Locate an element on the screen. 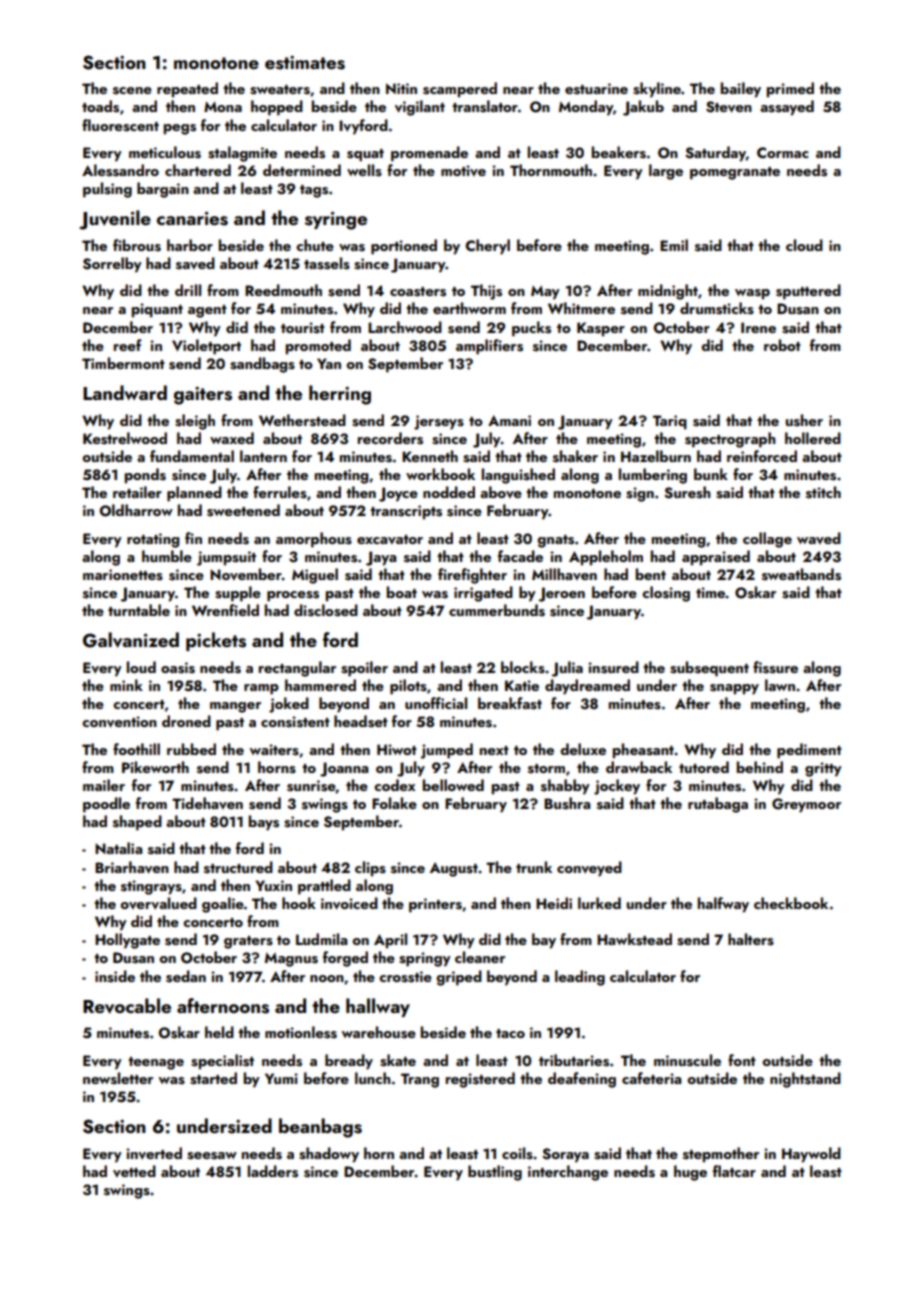 The width and height of the screenshot is (924, 1308). taco is located at coordinates (510, 1033).
